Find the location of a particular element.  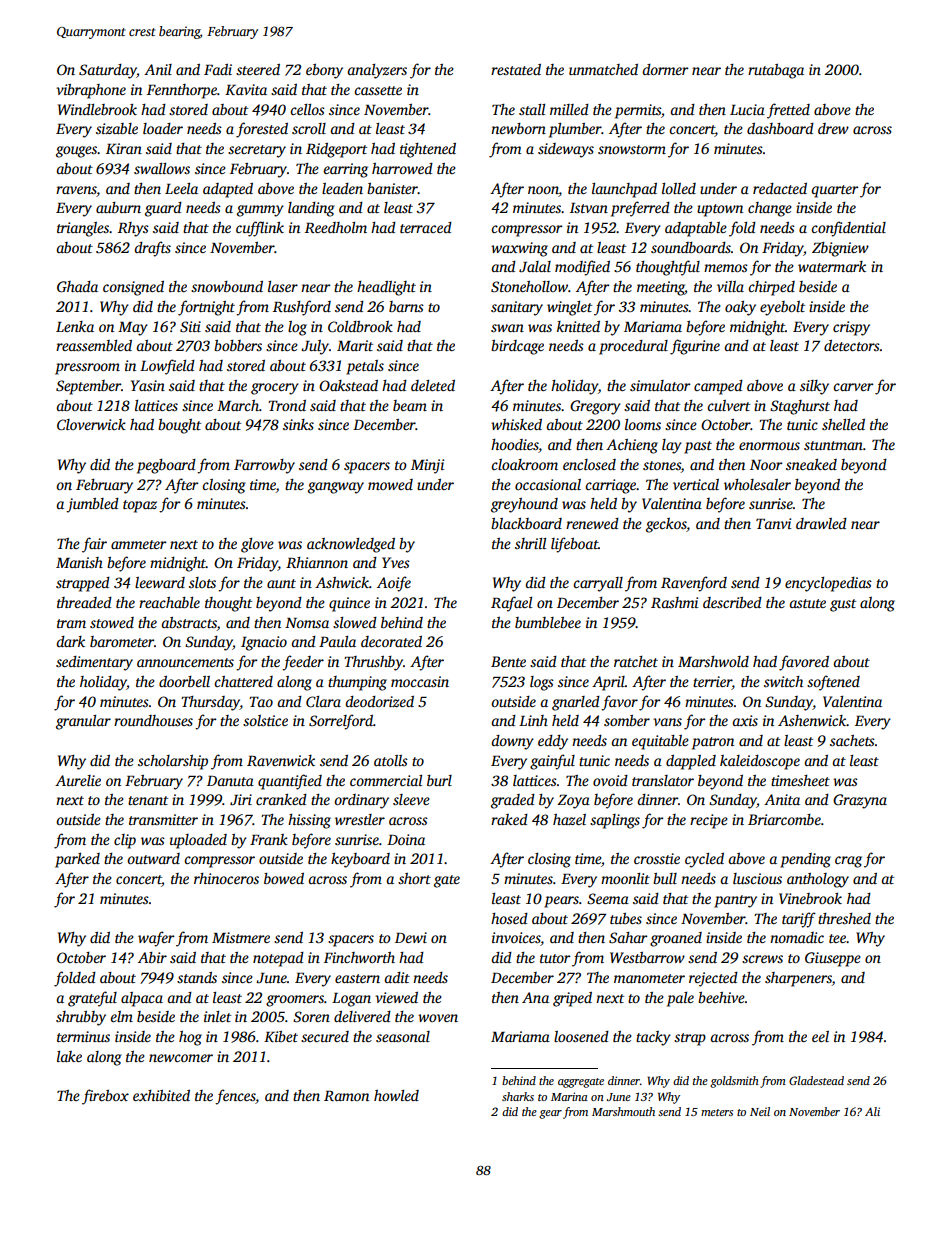

granular is located at coordinates (83, 722).
